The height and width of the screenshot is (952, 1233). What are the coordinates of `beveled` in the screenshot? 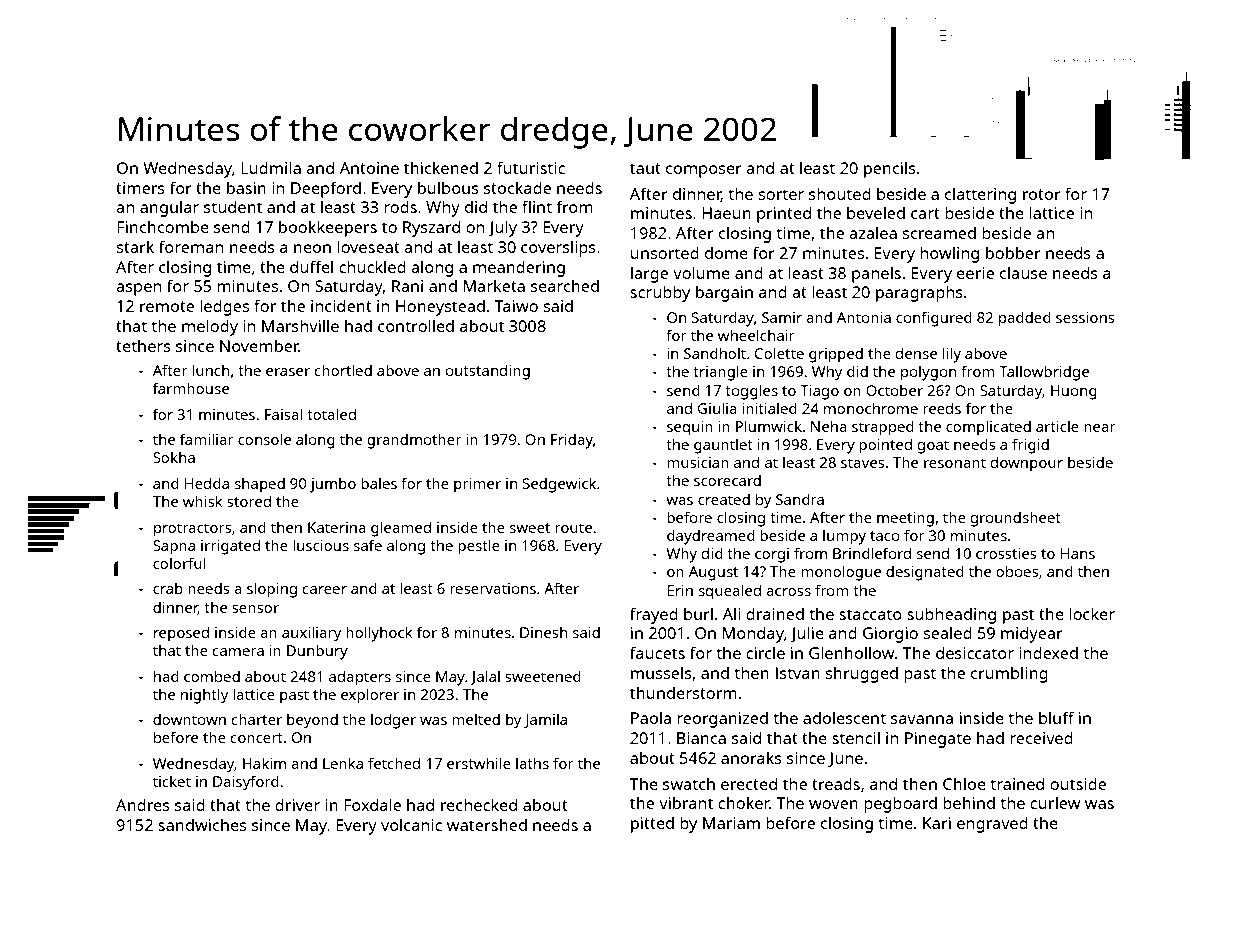 It's located at (876, 212).
